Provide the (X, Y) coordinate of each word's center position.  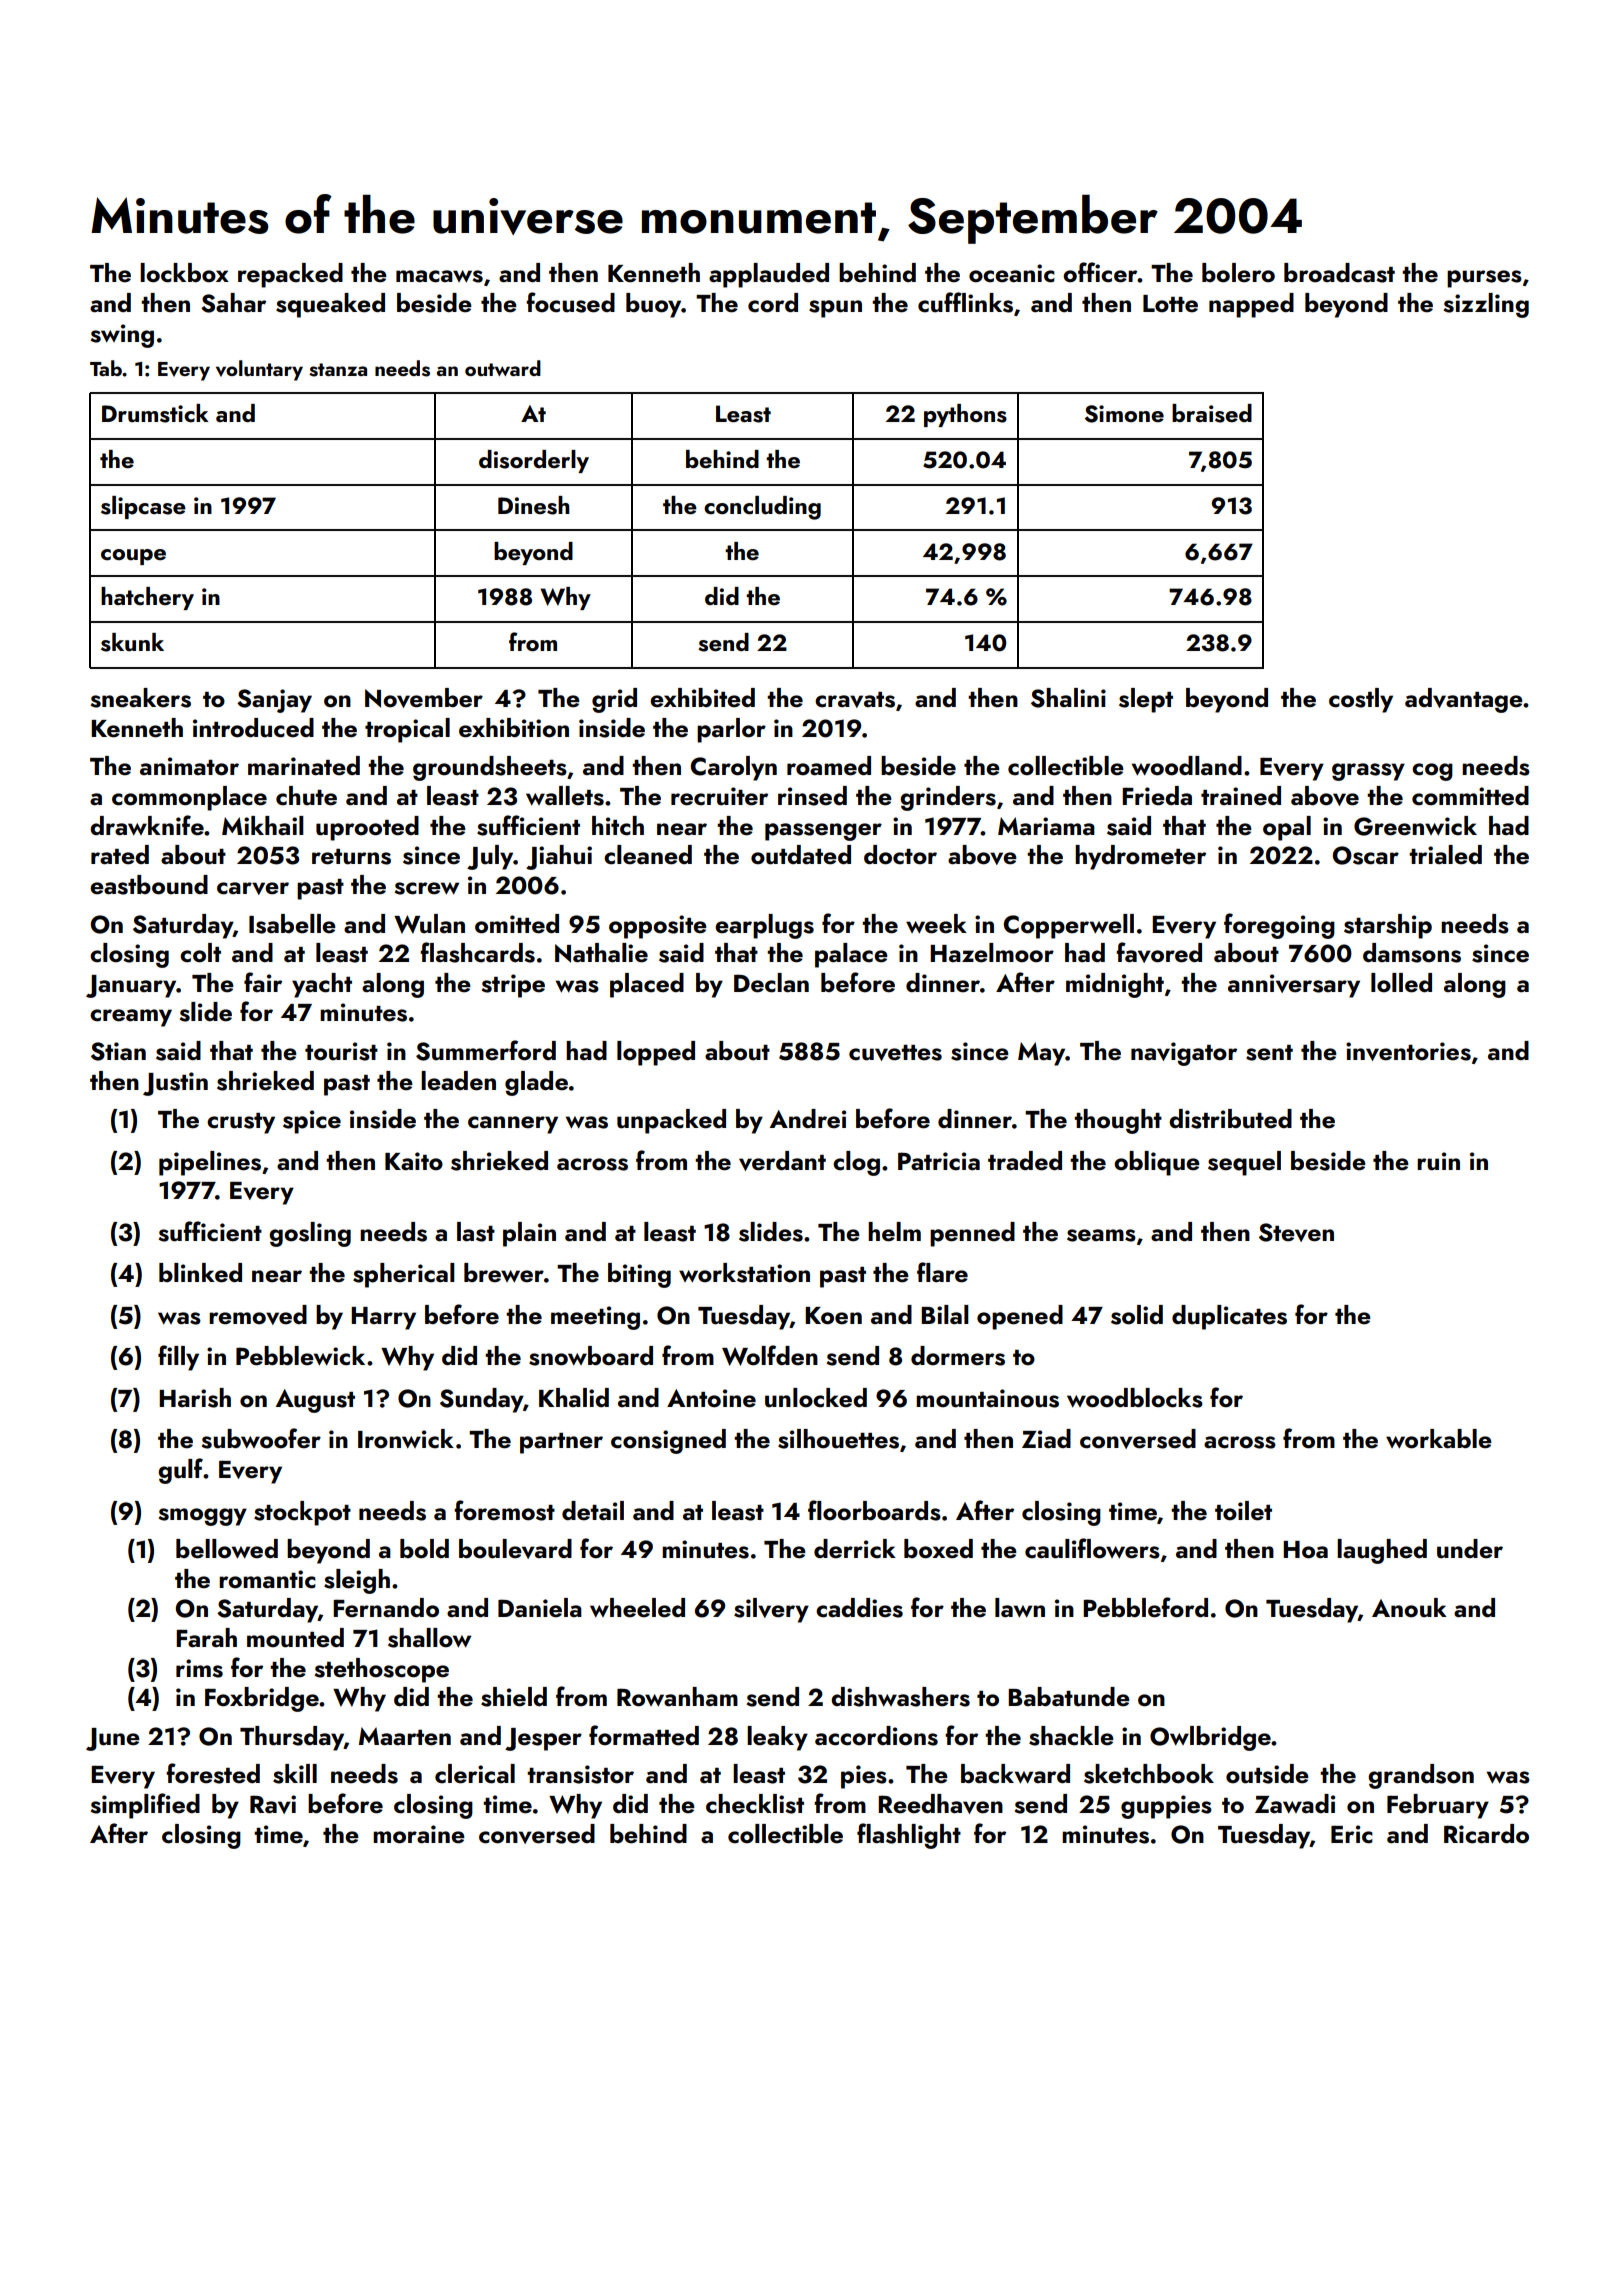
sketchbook (1149, 1774)
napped (1251, 305)
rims (199, 1668)
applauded (769, 275)
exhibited (702, 698)
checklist (755, 1804)
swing (122, 336)
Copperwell (1069, 926)
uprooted (367, 828)
